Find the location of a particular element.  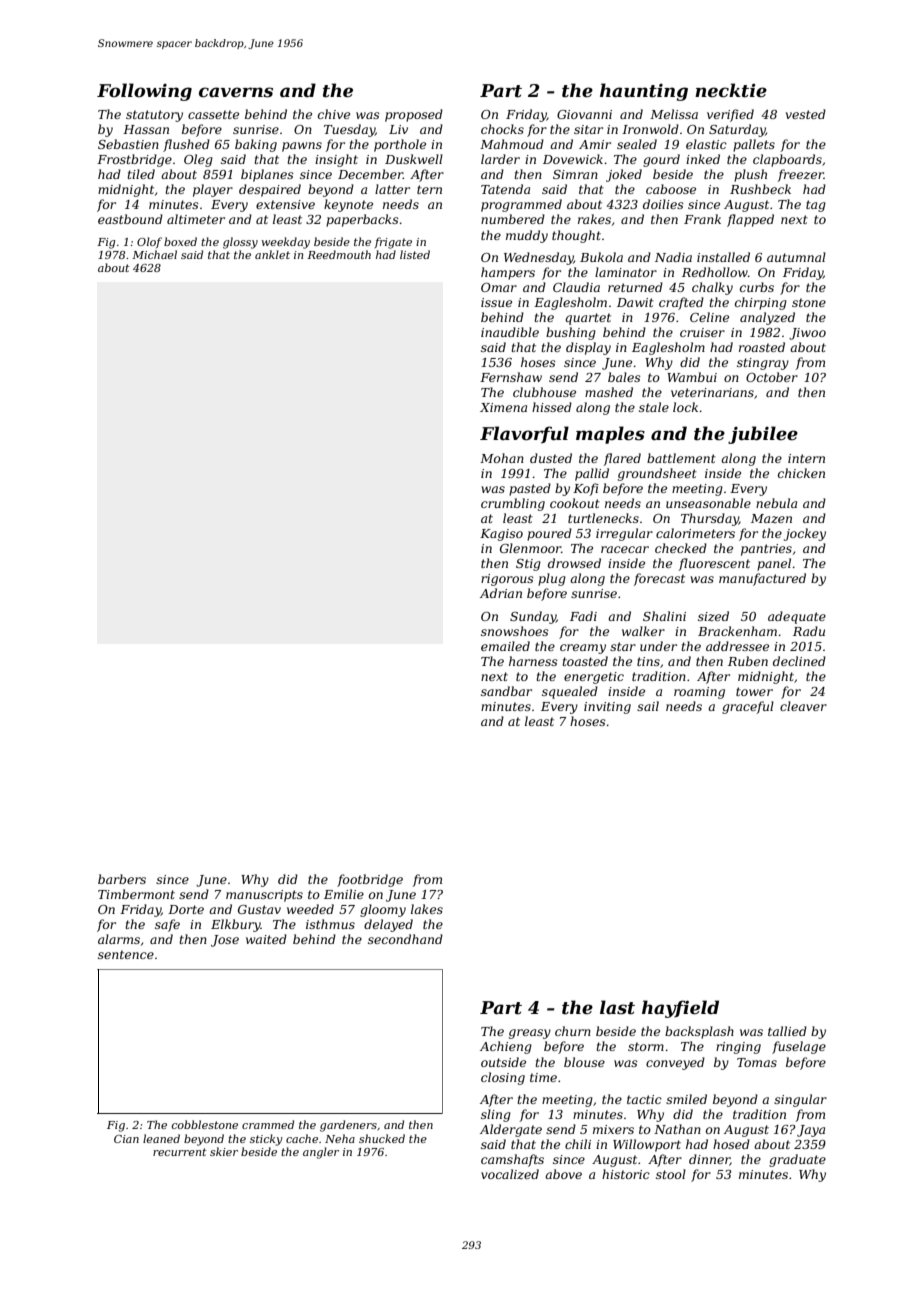

chirping is located at coordinates (761, 303).
